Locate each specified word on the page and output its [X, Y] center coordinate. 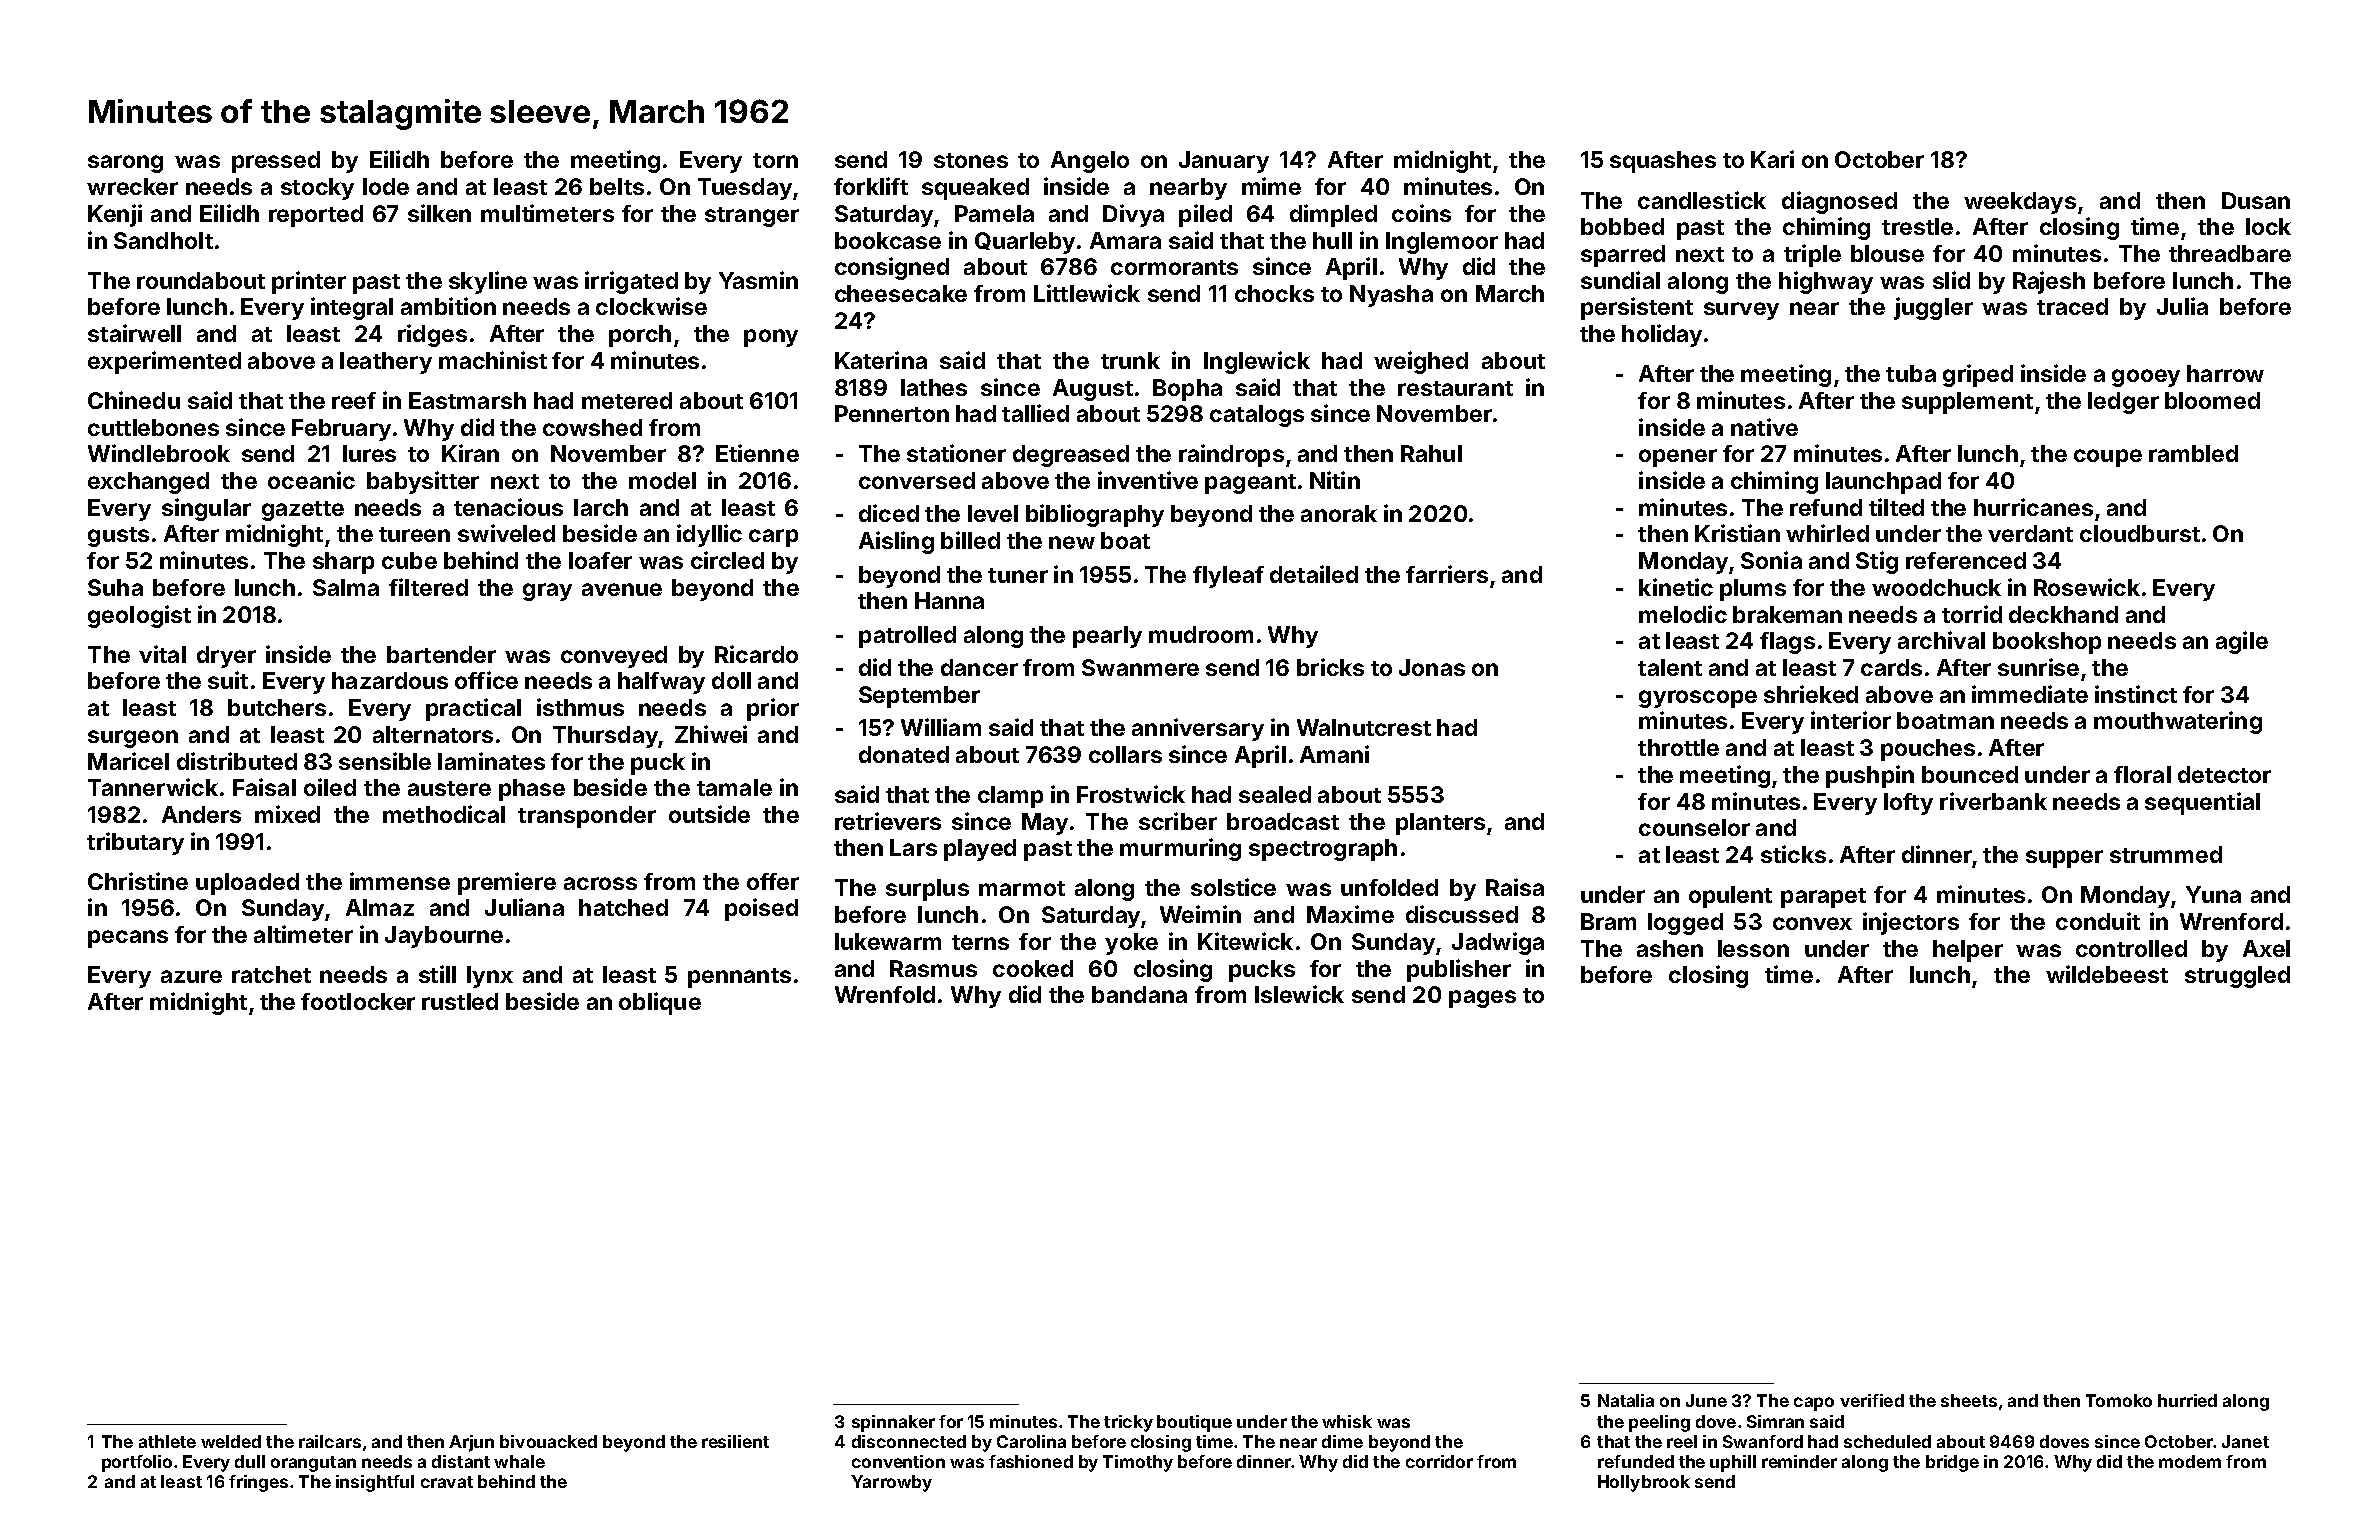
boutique [1194, 1423]
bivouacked [548, 1441]
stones [971, 160]
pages [1482, 999]
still [437, 974]
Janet [2245, 1441]
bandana [1139, 994]
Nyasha [1391, 296]
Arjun [471, 1443]
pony [771, 338]
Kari [1772, 159]
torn [775, 160]
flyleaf [1228, 577]
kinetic [1676, 587]
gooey [2146, 378]
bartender [441, 654]
